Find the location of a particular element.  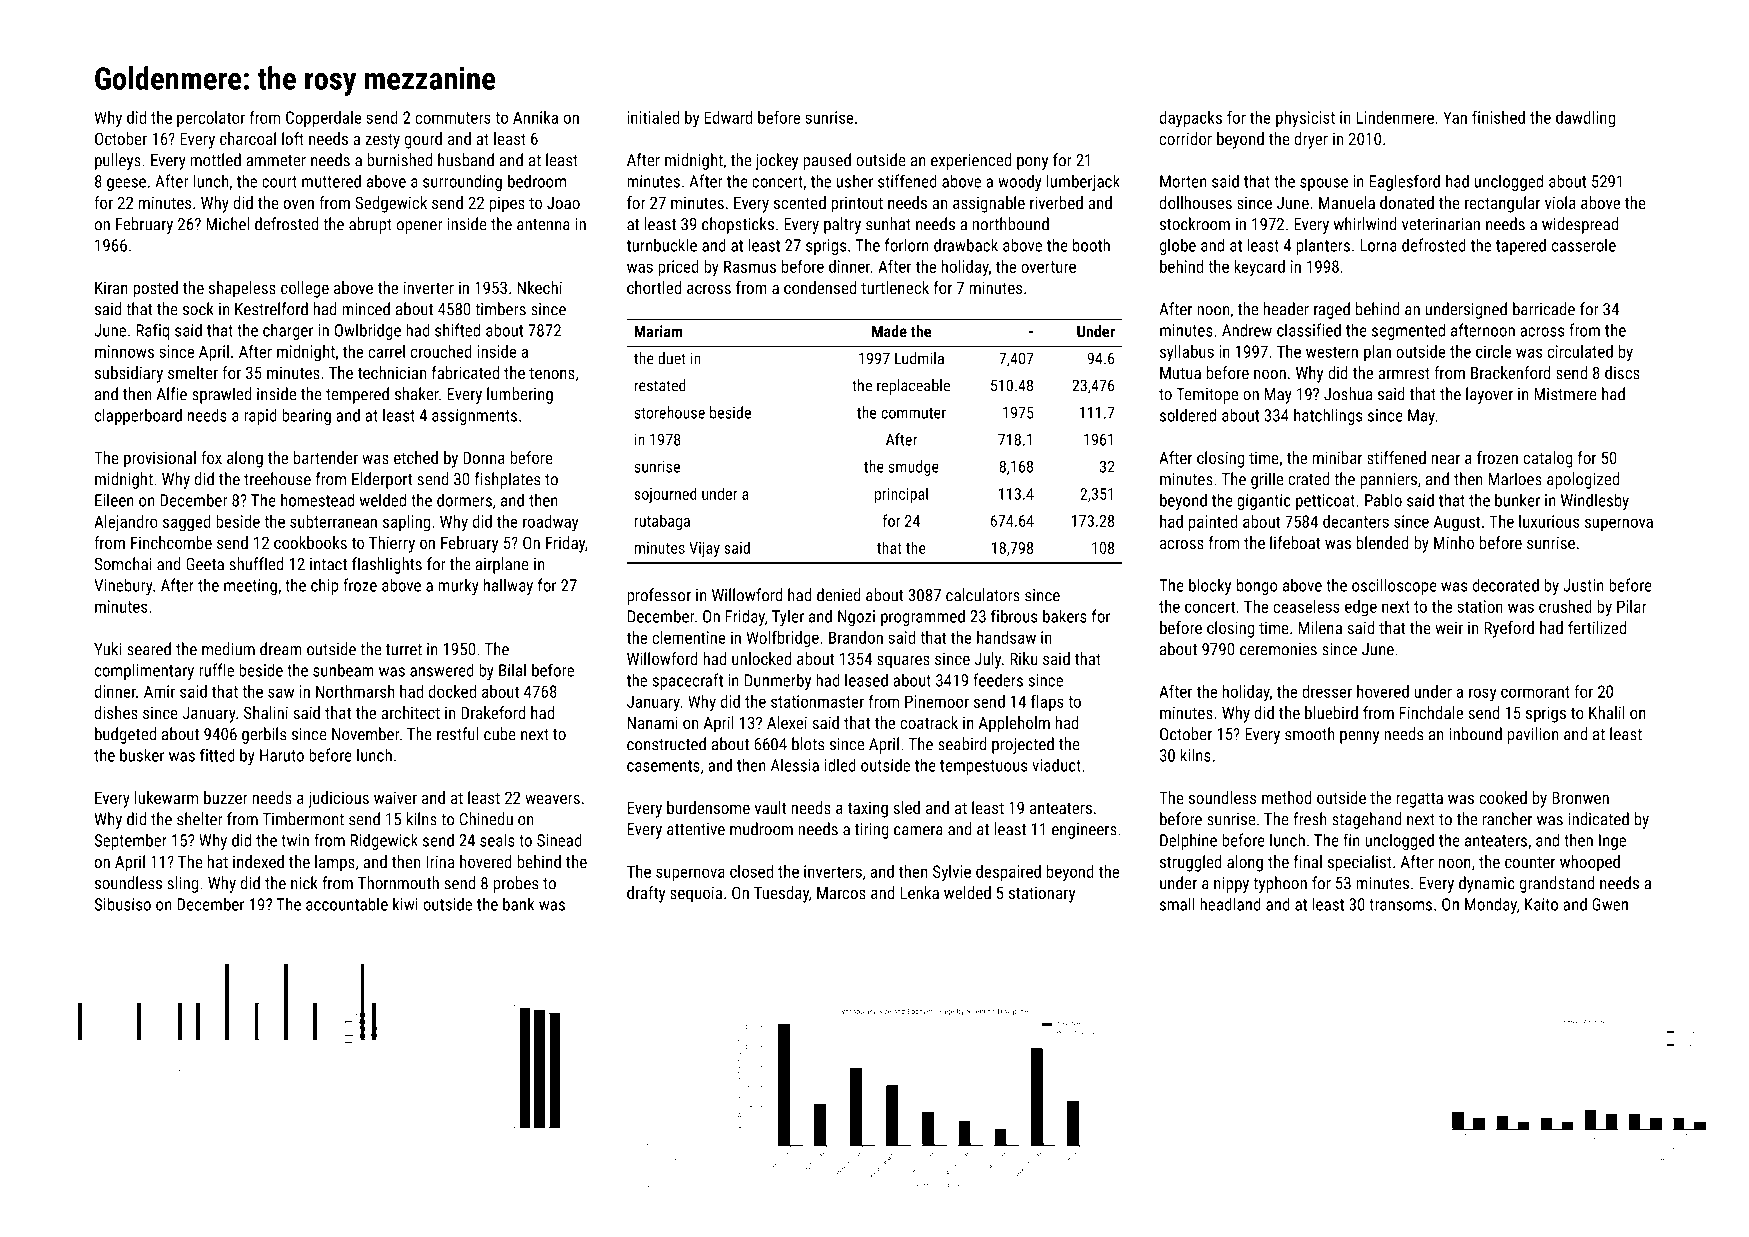

jockey is located at coordinates (776, 161).
